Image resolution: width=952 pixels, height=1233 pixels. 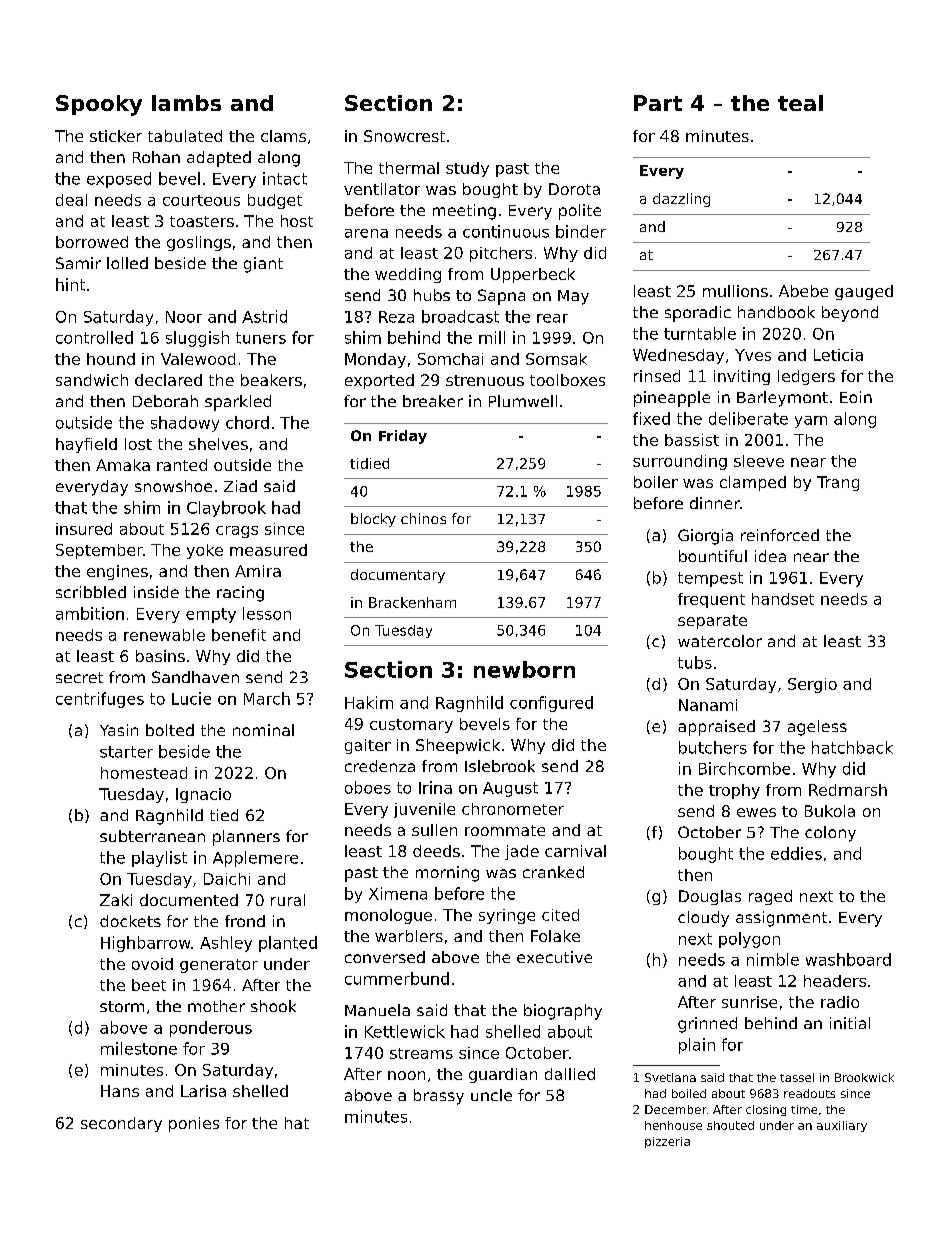 I want to click on oboes, so click(x=368, y=787).
